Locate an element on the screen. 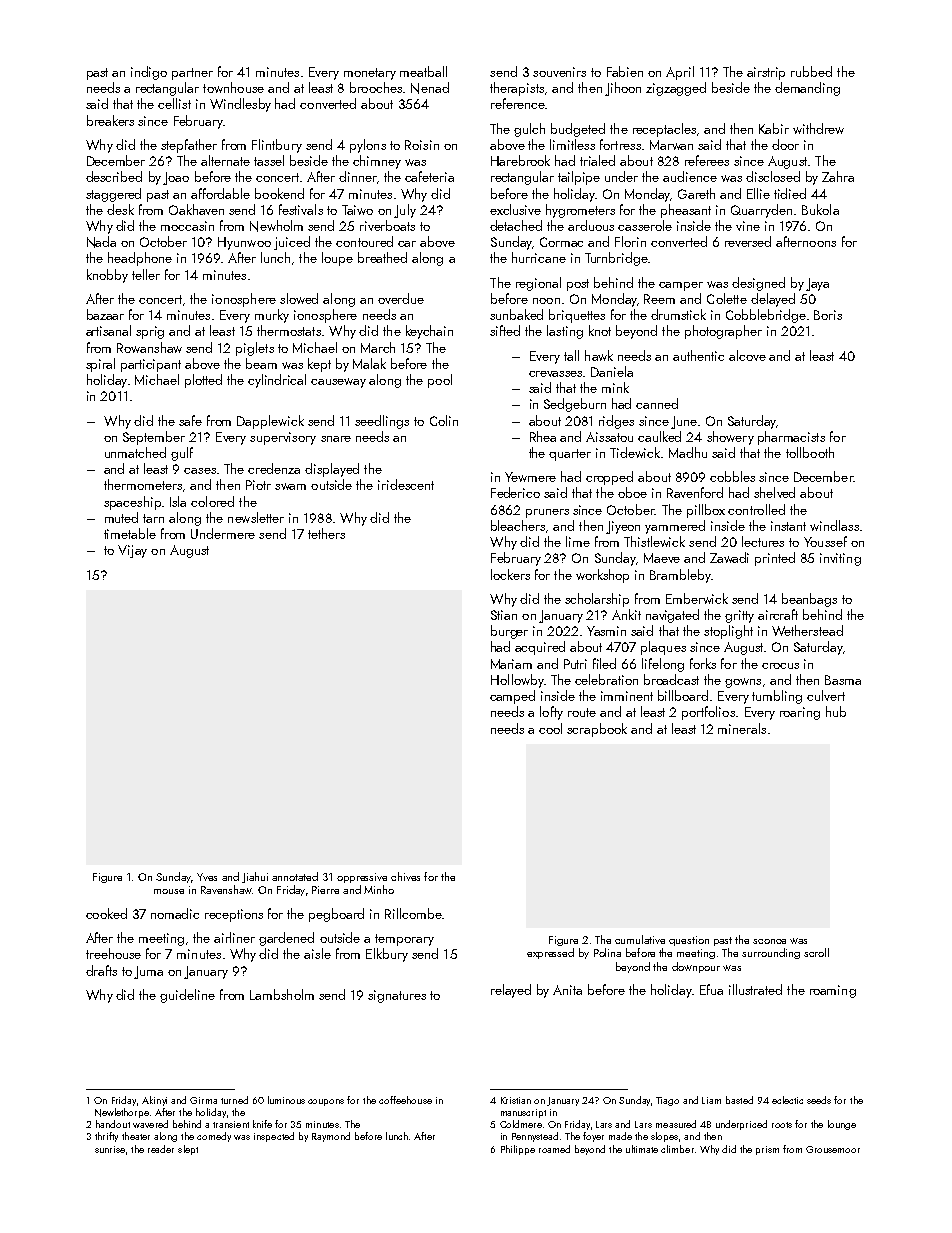 The width and height of the screenshot is (952, 1233). partner is located at coordinates (192, 74).
